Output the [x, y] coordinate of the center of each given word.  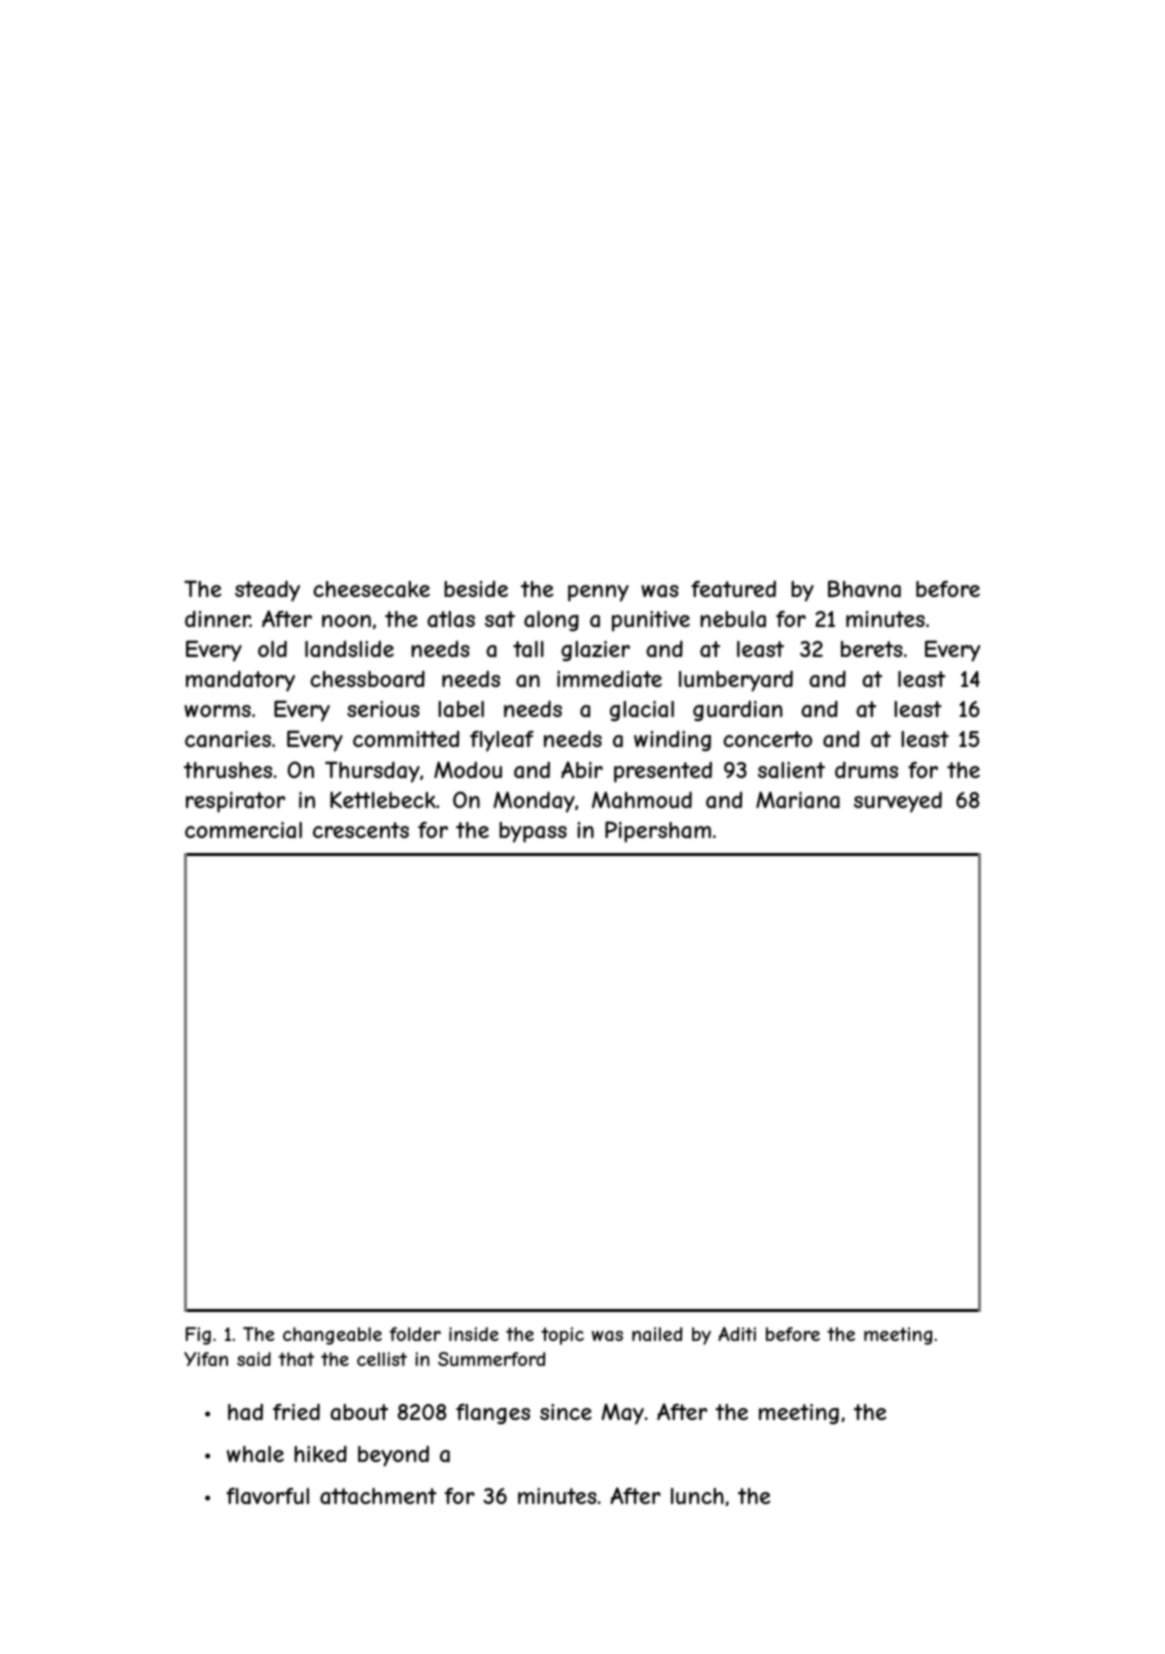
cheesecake [371, 589]
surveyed [898, 802]
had [245, 1412]
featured [733, 589]
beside [476, 589]
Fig [198, 1336]
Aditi [737, 1334]
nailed [657, 1334]
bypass [533, 832]
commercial [243, 830]
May [623, 1414]
